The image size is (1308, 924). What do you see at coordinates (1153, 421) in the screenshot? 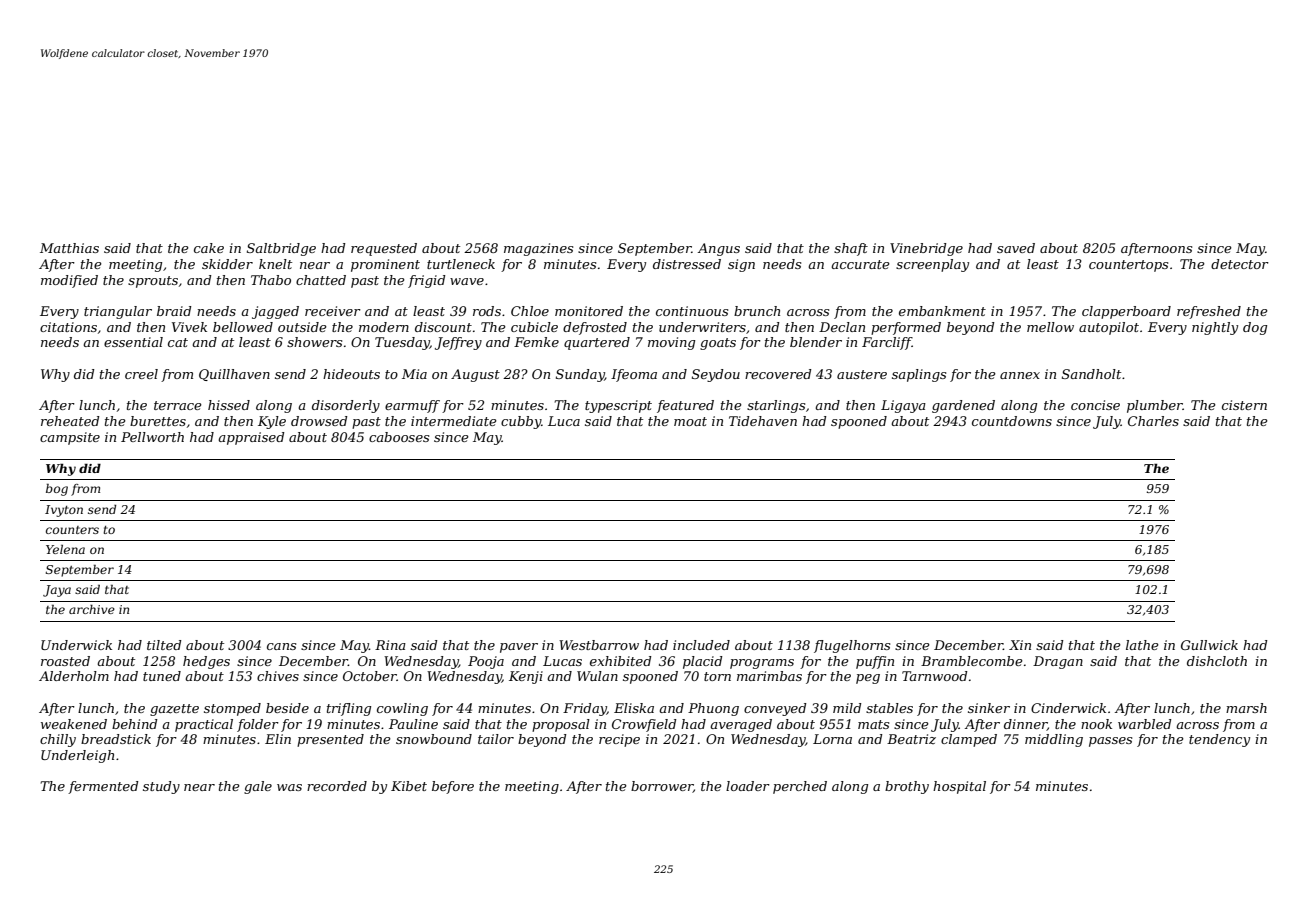
I see `Charles` at bounding box center [1153, 421].
